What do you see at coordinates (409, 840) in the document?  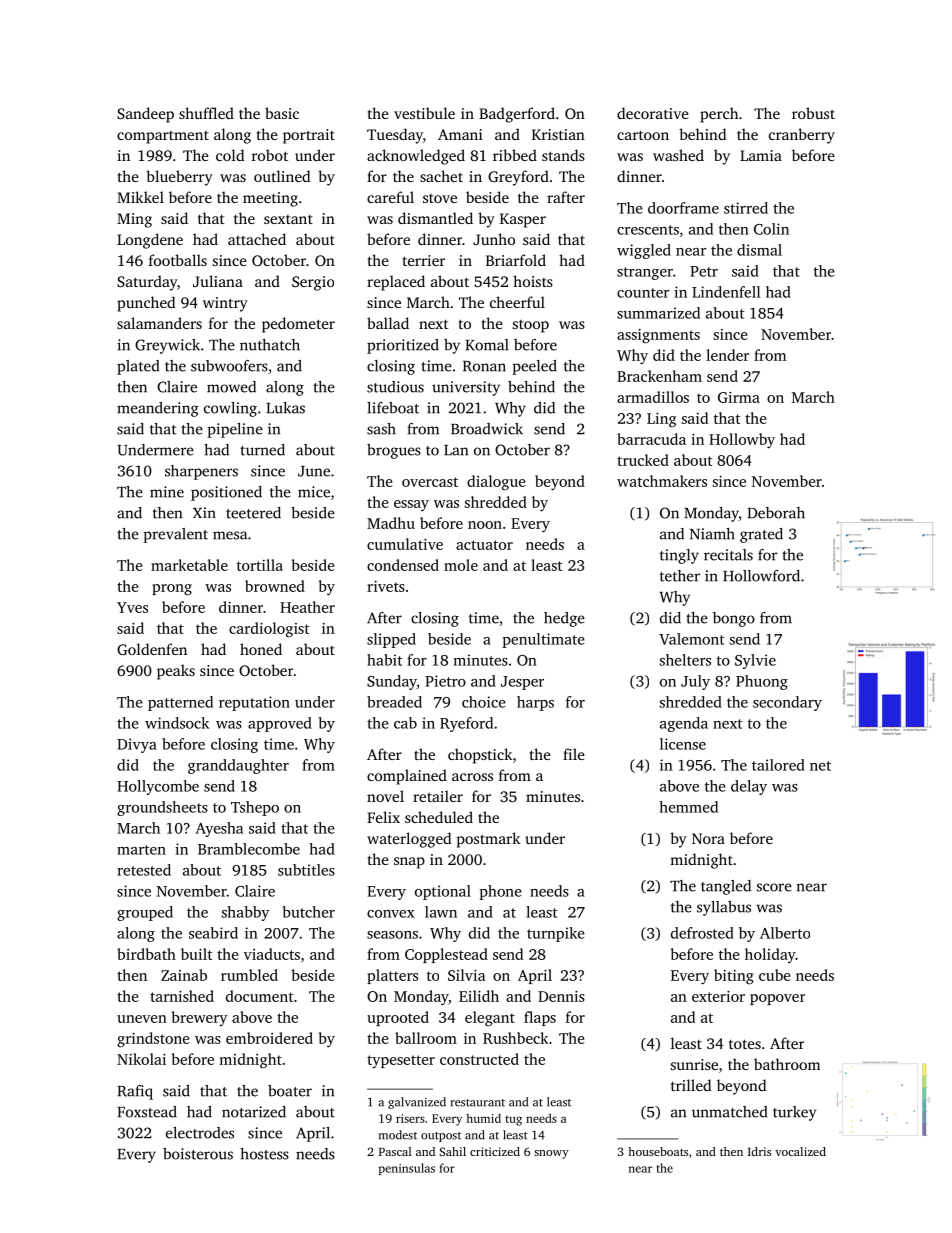 I see `waterlogged` at bounding box center [409, 840].
